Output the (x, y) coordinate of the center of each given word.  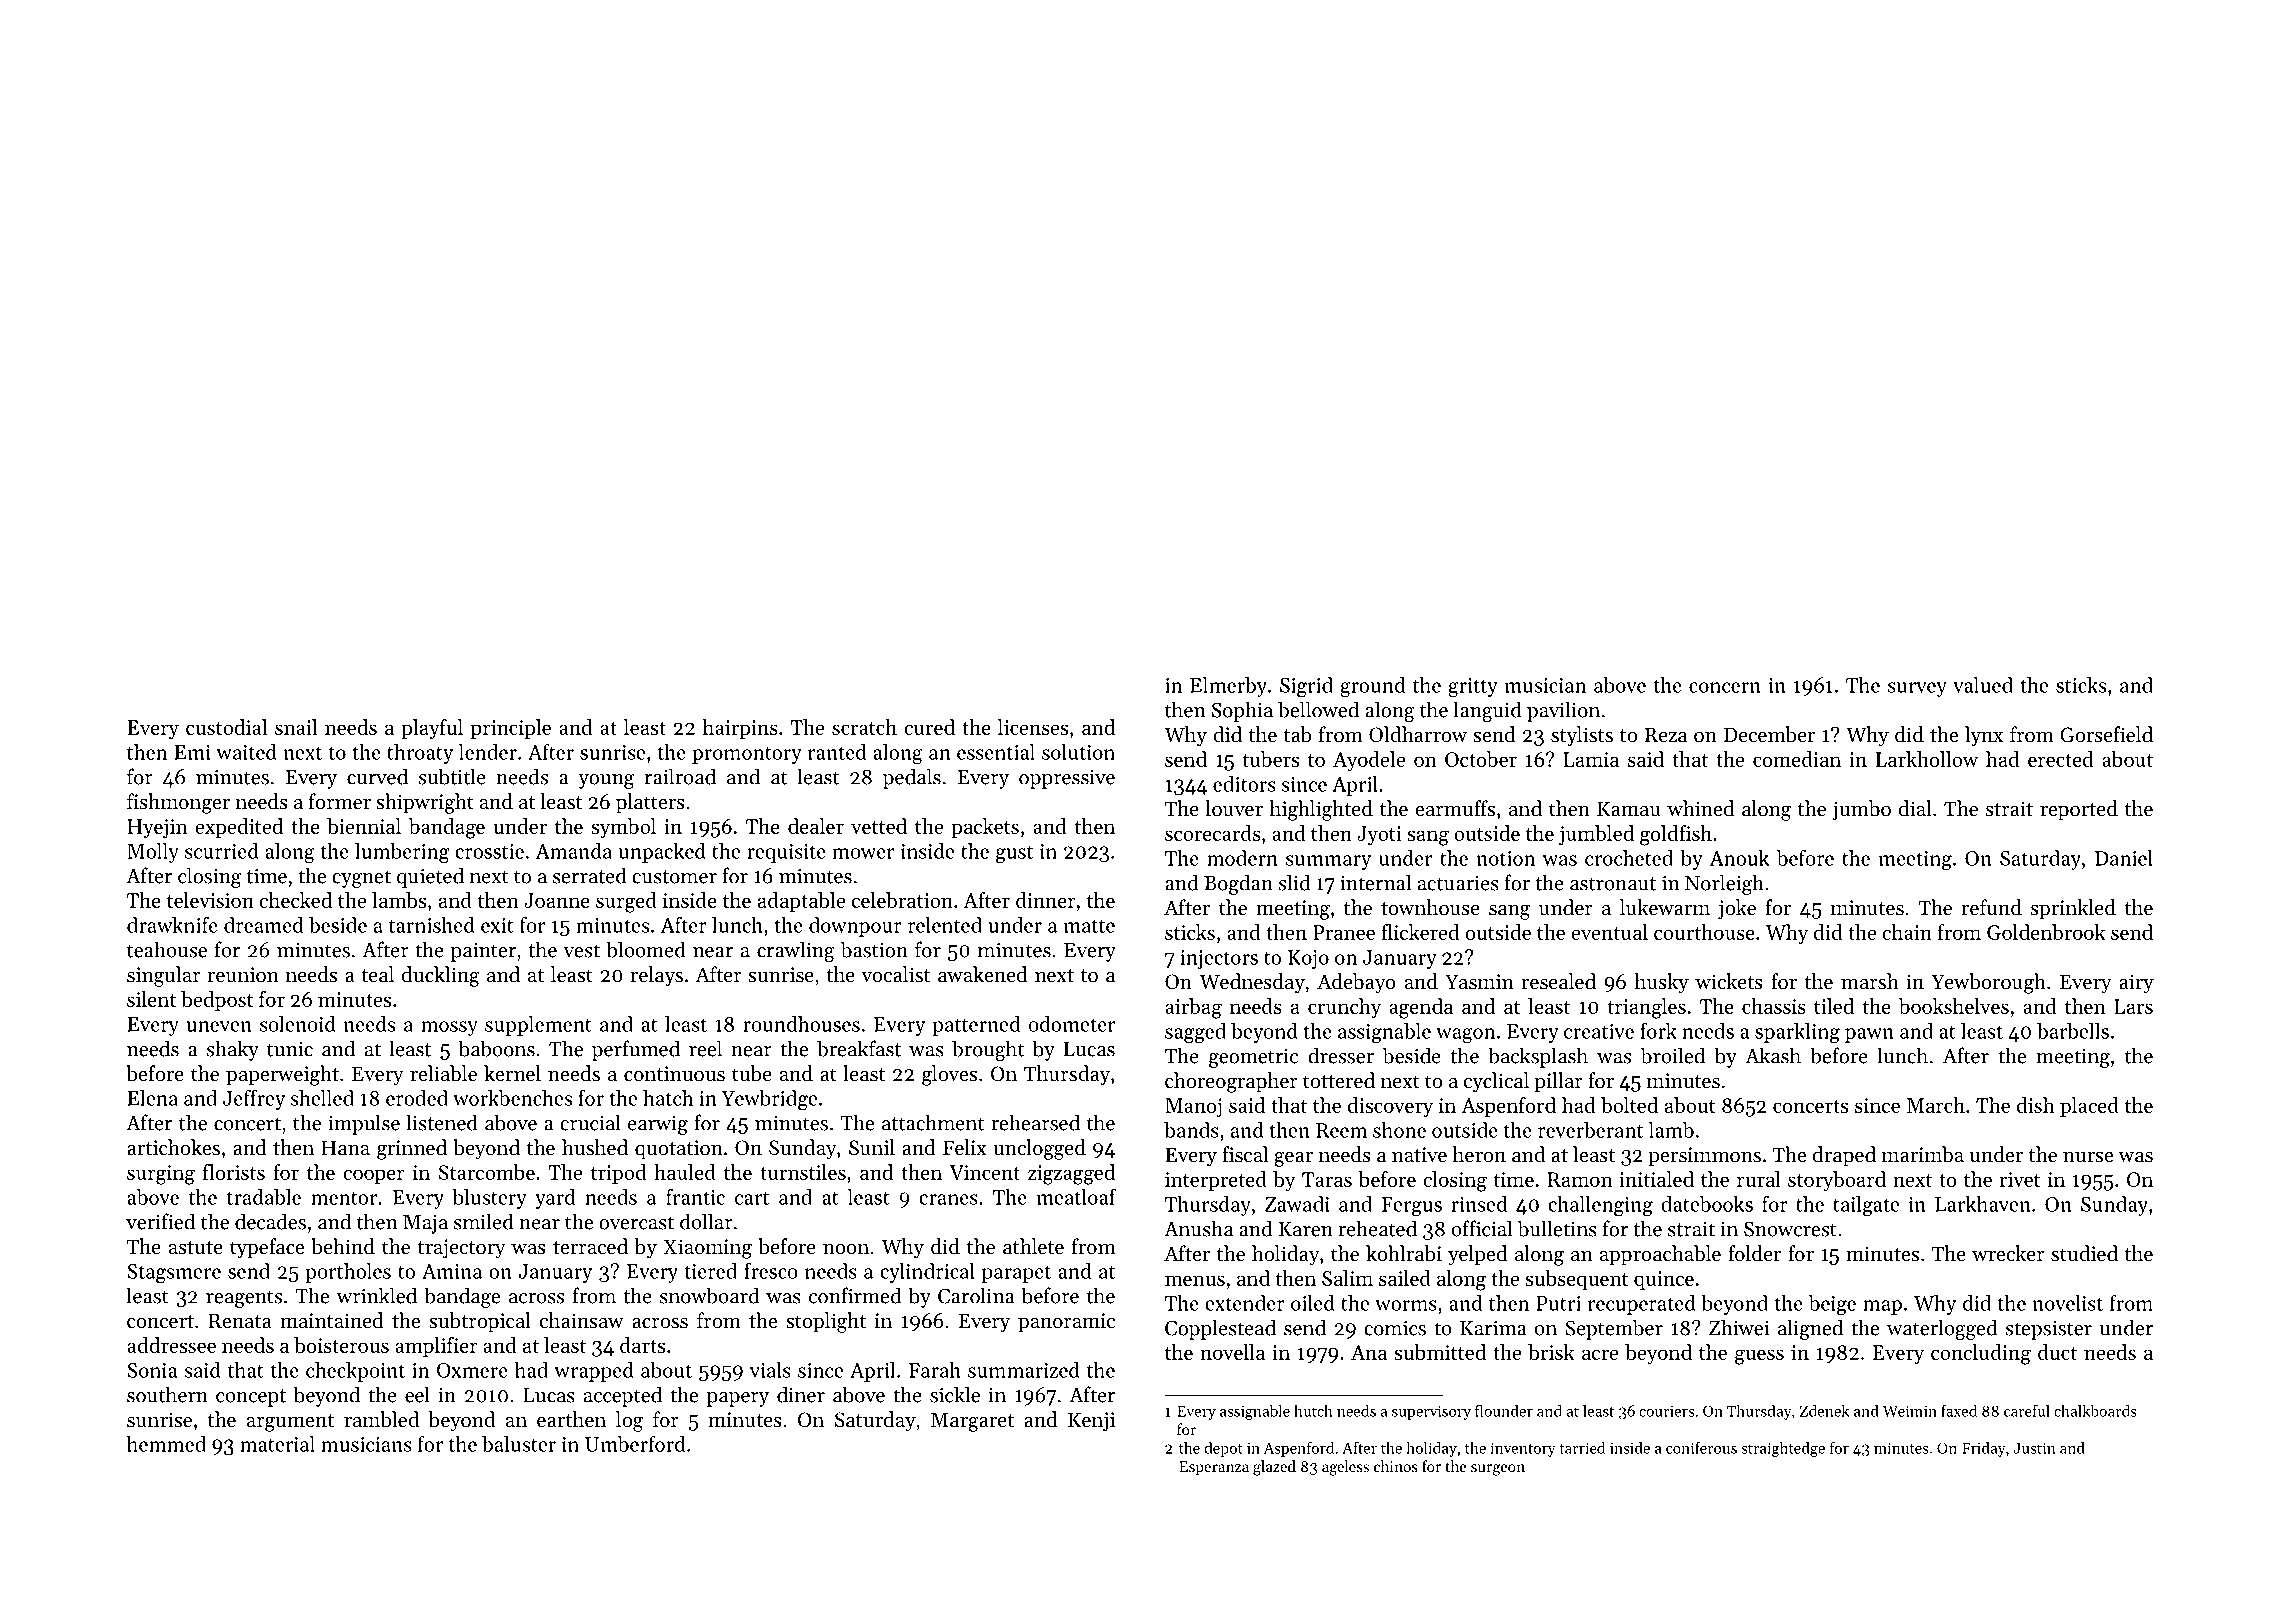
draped (1844, 1156)
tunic (290, 1049)
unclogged (1039, 1149)
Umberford (635, 1444)
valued (1983, 685)
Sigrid (1306, 687)
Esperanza (1214, 1468)
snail (296, 727)
